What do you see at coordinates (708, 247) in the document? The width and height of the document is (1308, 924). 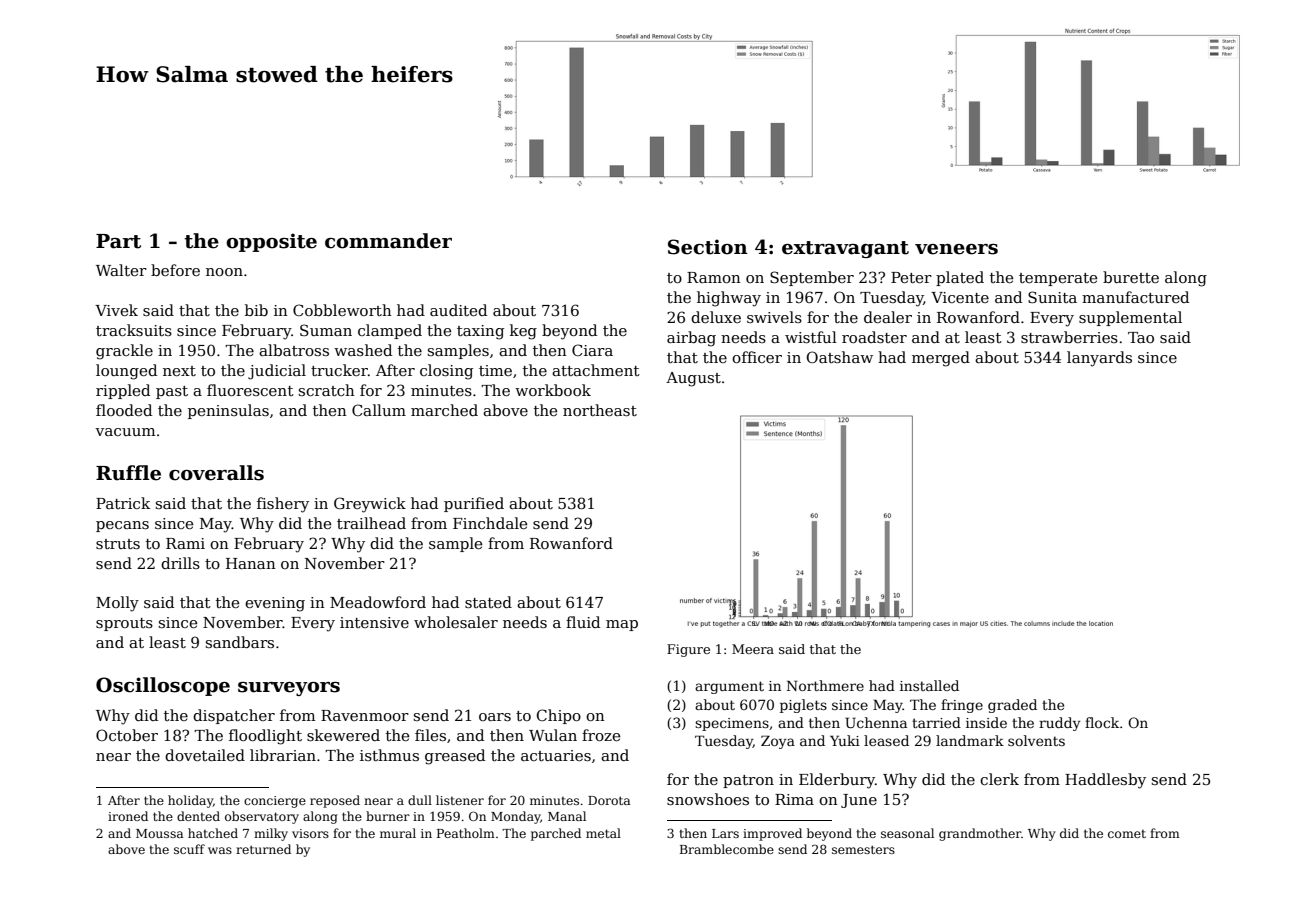 I see `Section` at bounding box center [708, 247].
